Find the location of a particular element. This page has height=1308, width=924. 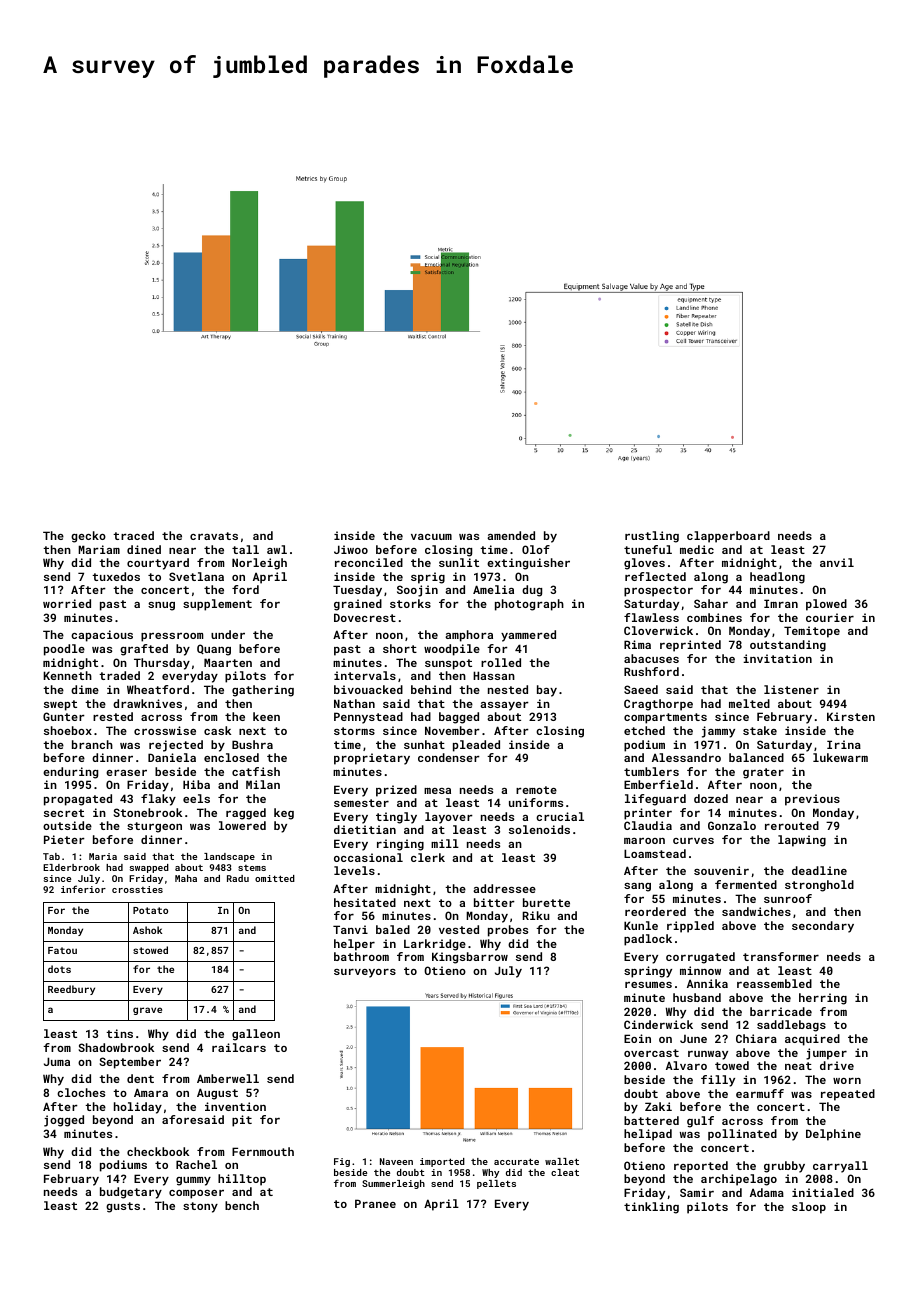

galleon is located at coordinates (256, 1035).
